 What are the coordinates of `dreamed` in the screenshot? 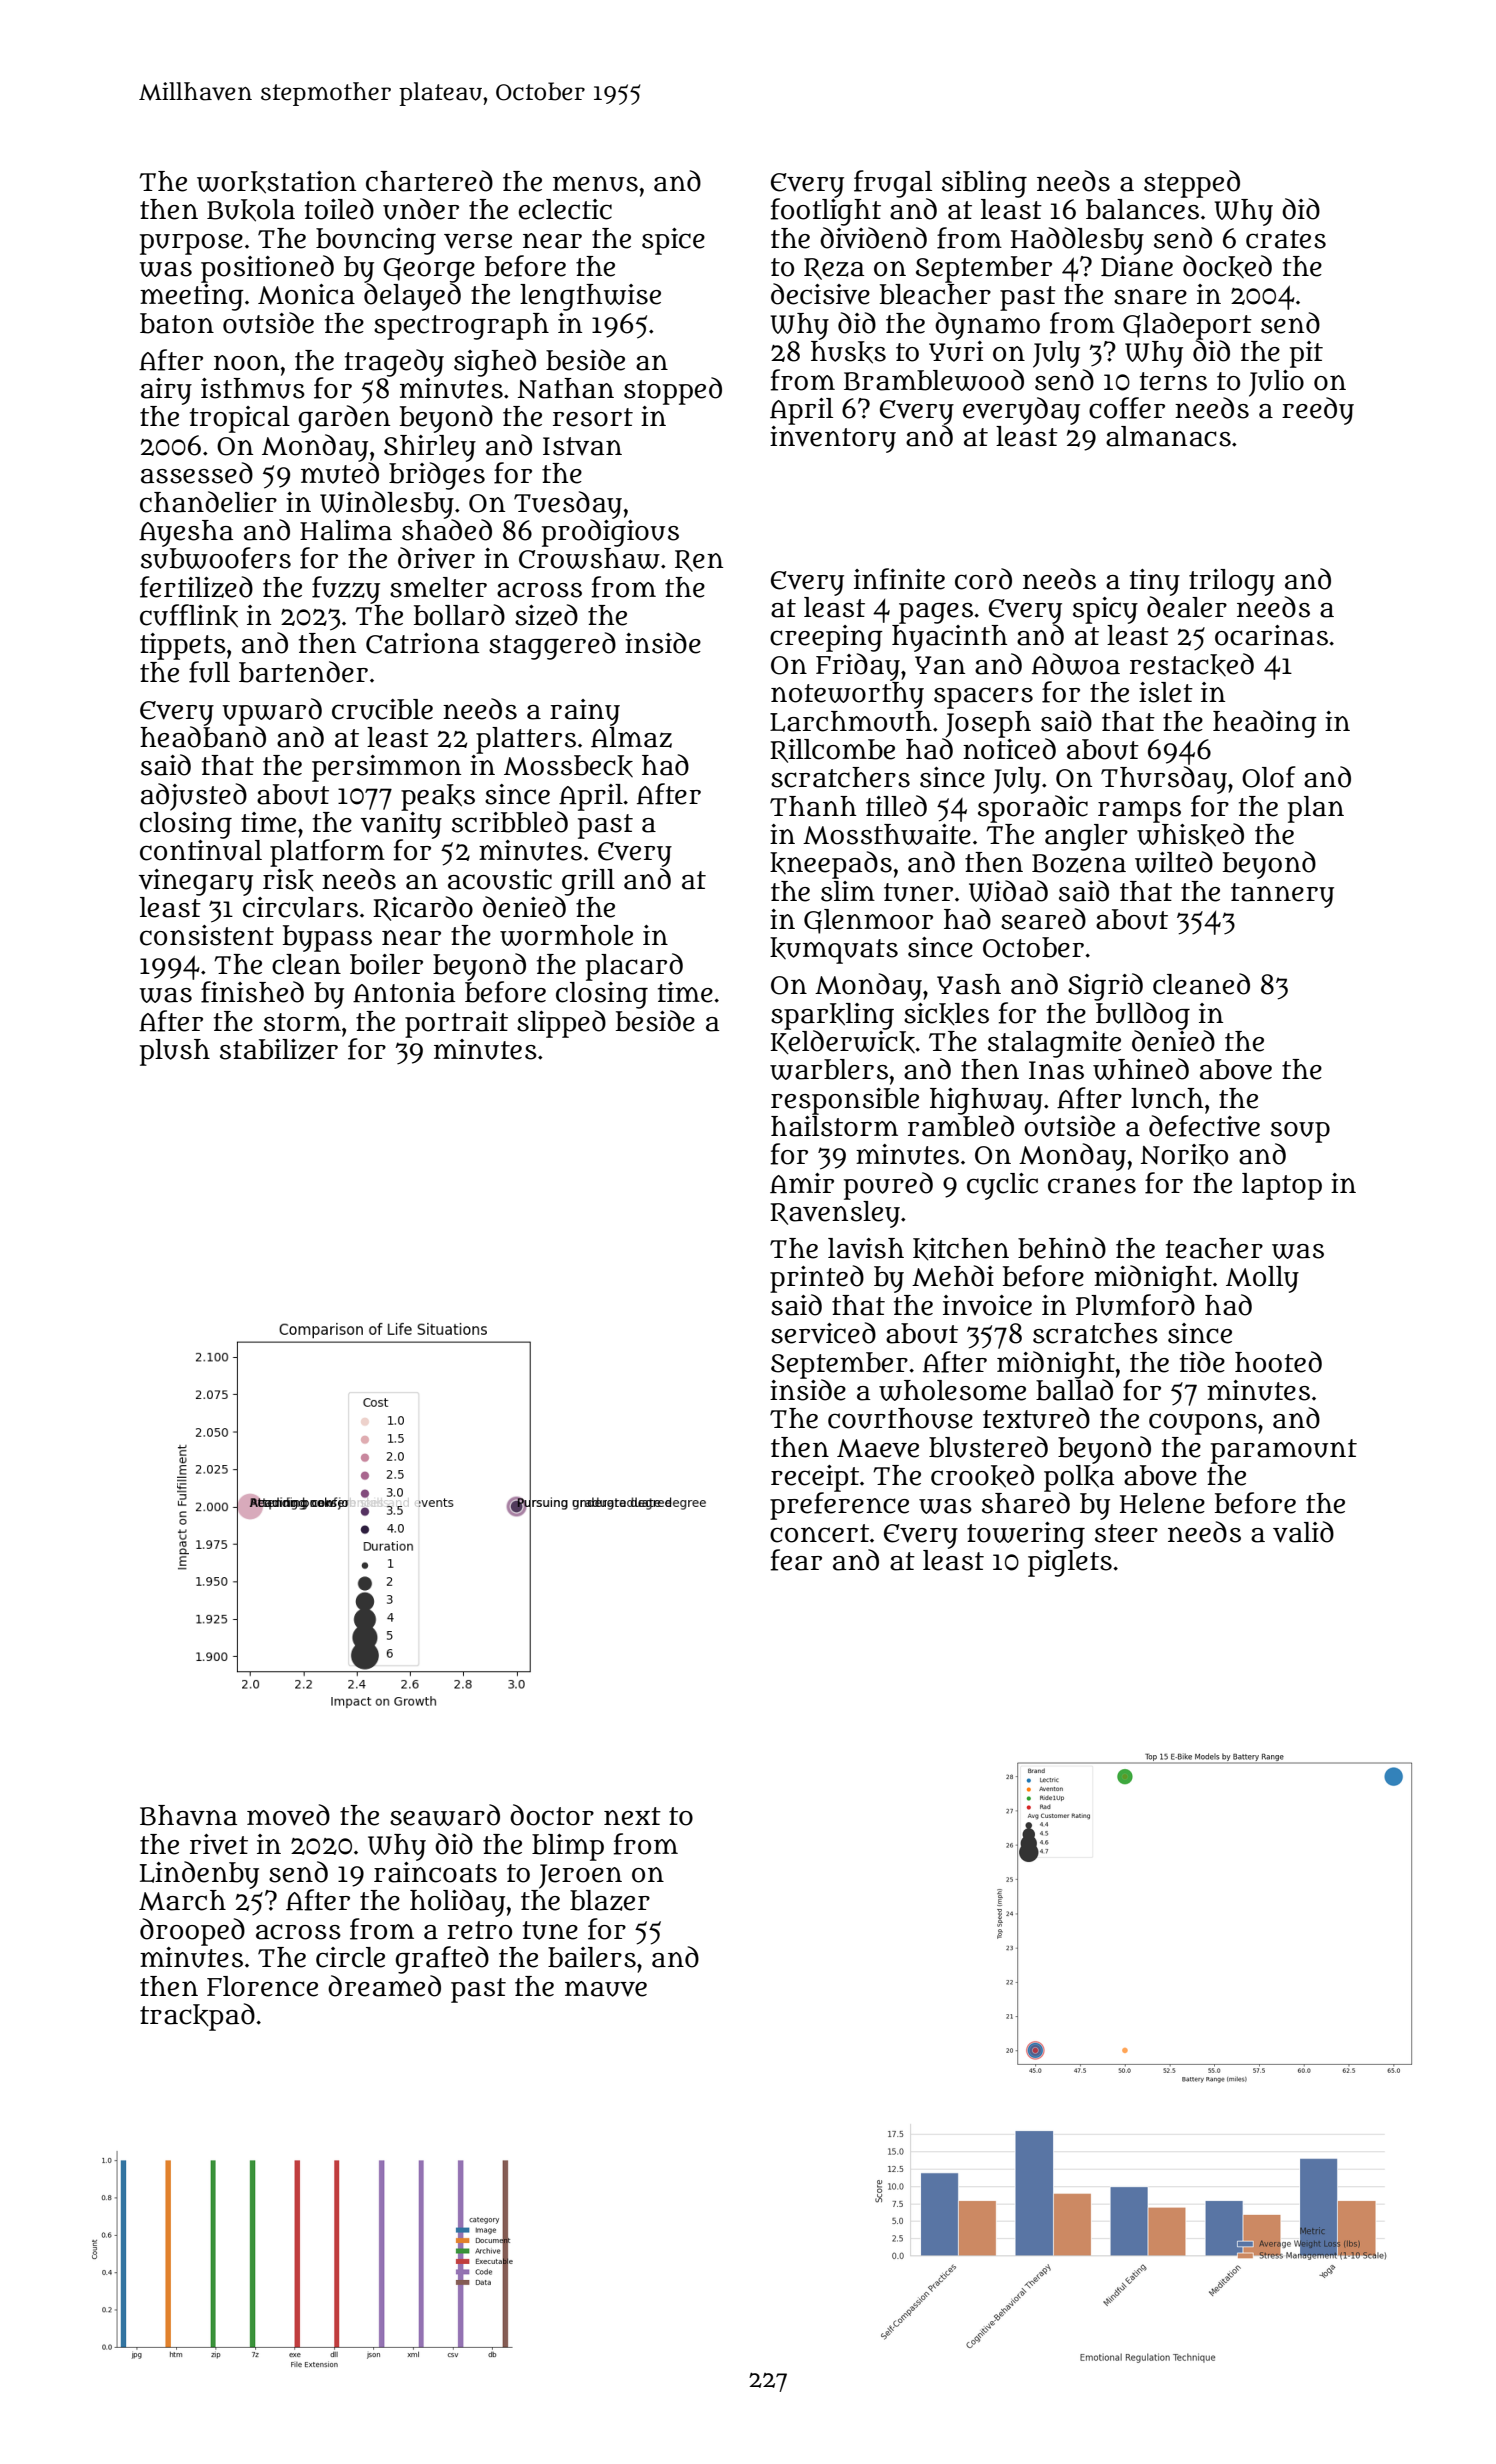 It's located at (384, 1986).
